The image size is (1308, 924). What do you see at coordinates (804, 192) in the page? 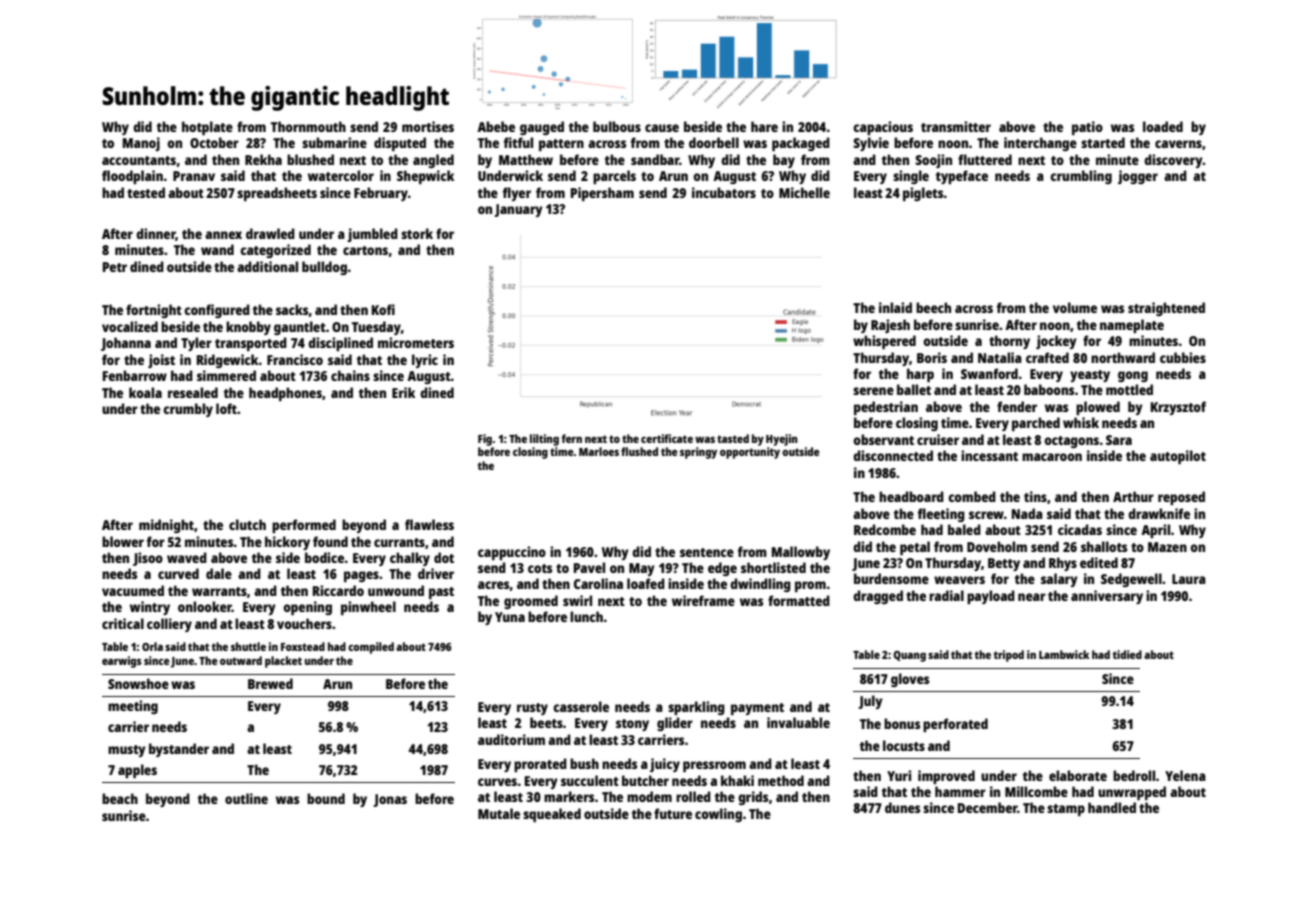
I see `Michelle` at bounding box center [804, 192].
